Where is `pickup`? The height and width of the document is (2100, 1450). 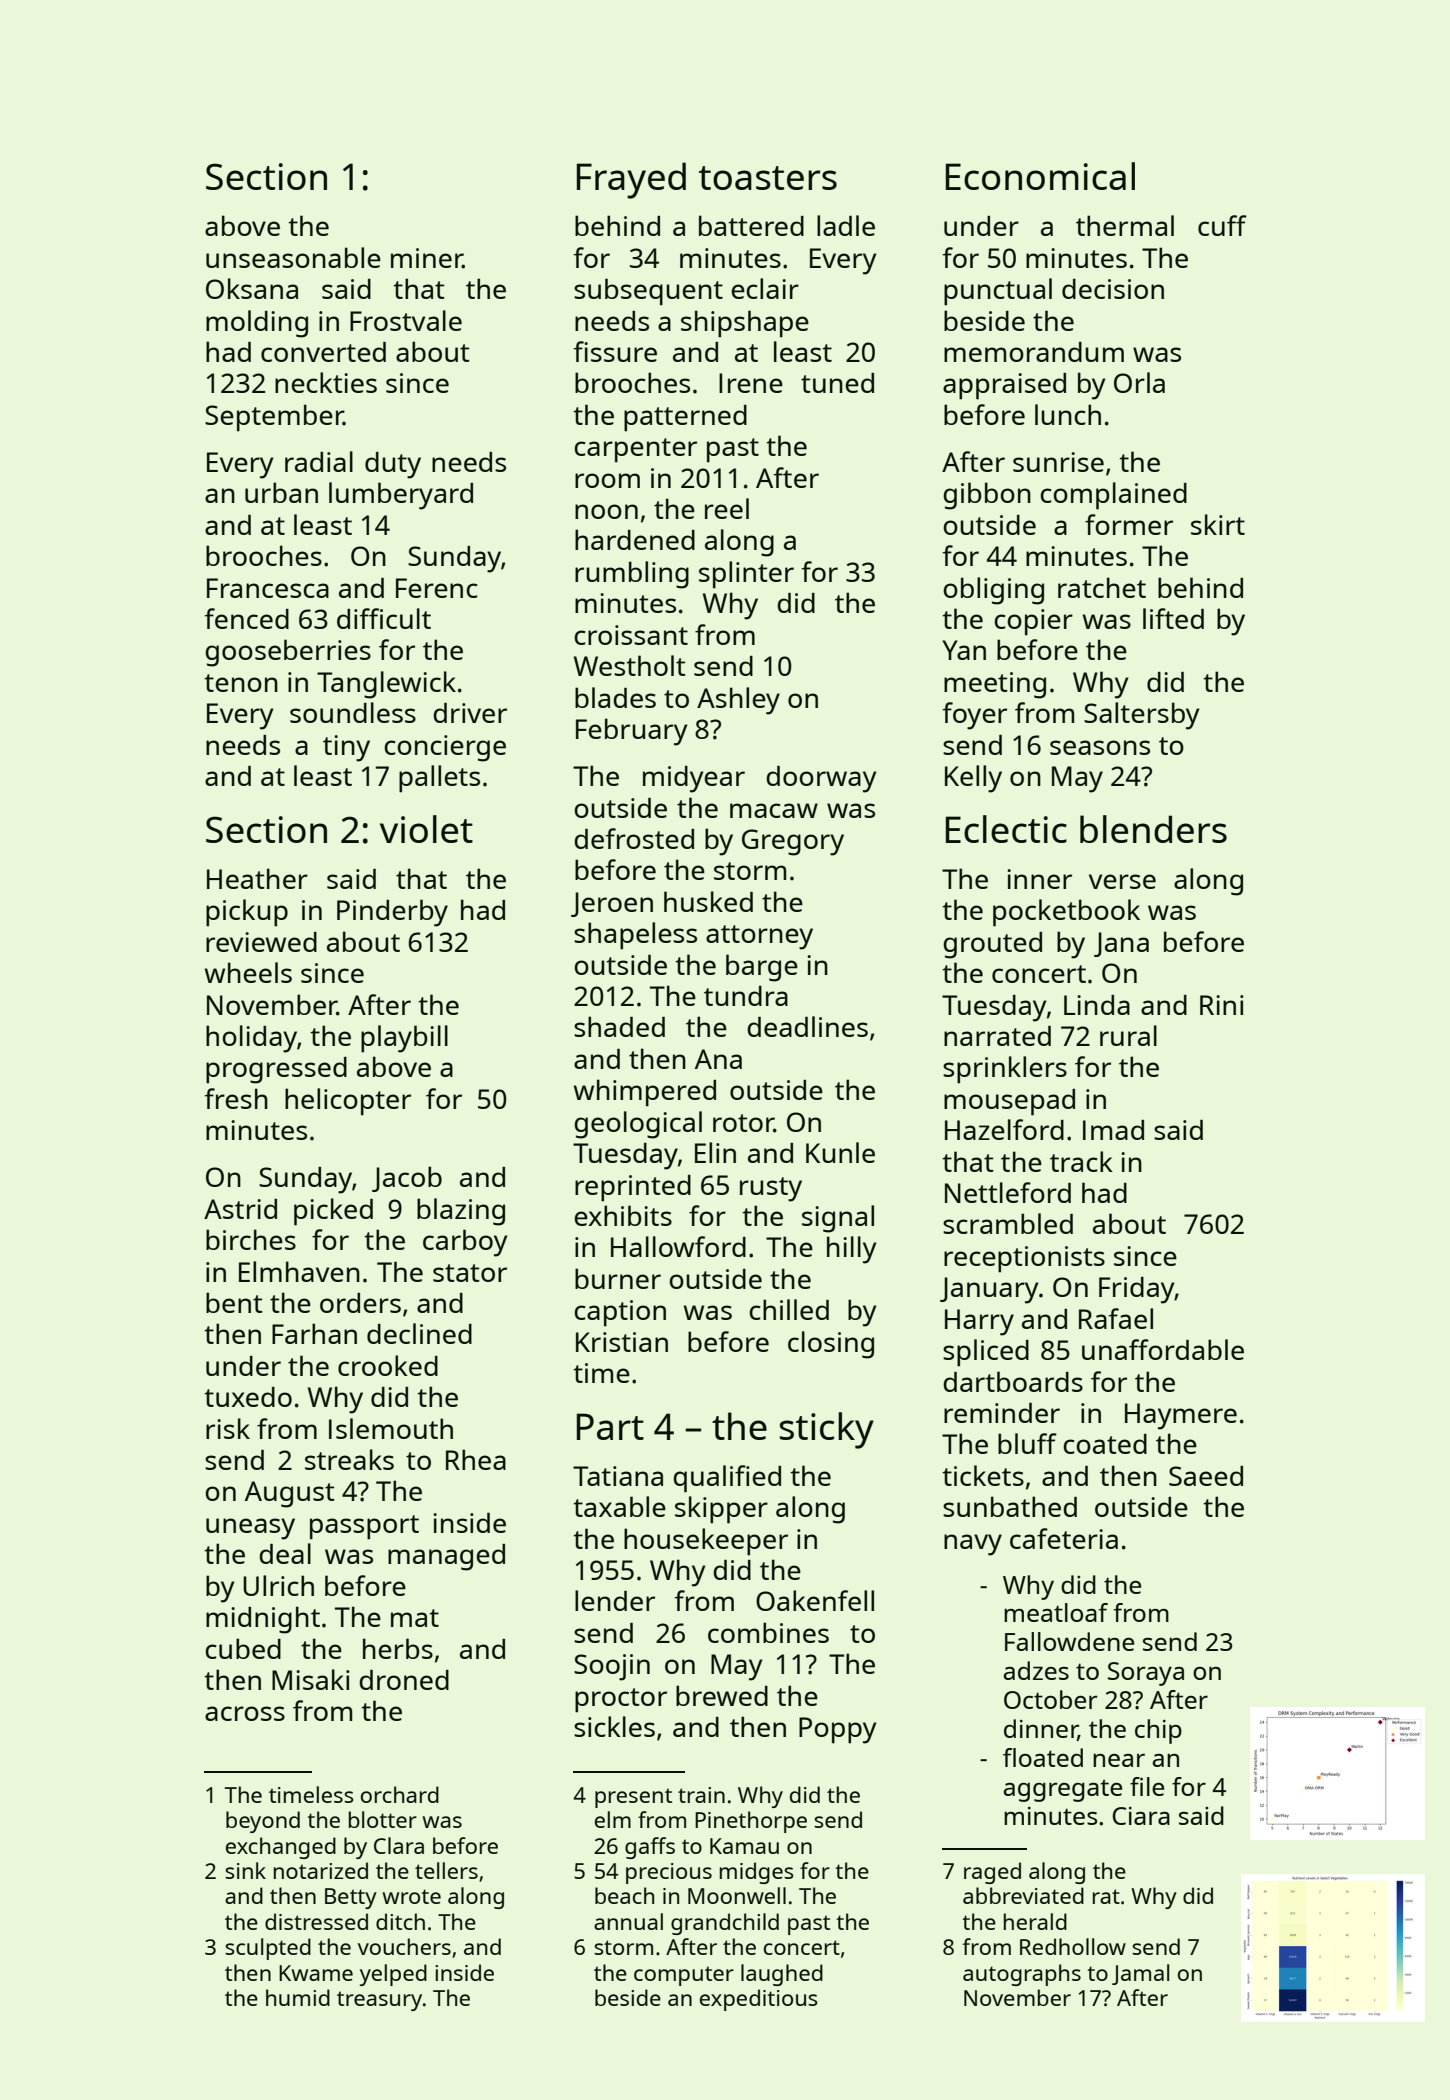
pickup is located at coordinates (247, 913).
